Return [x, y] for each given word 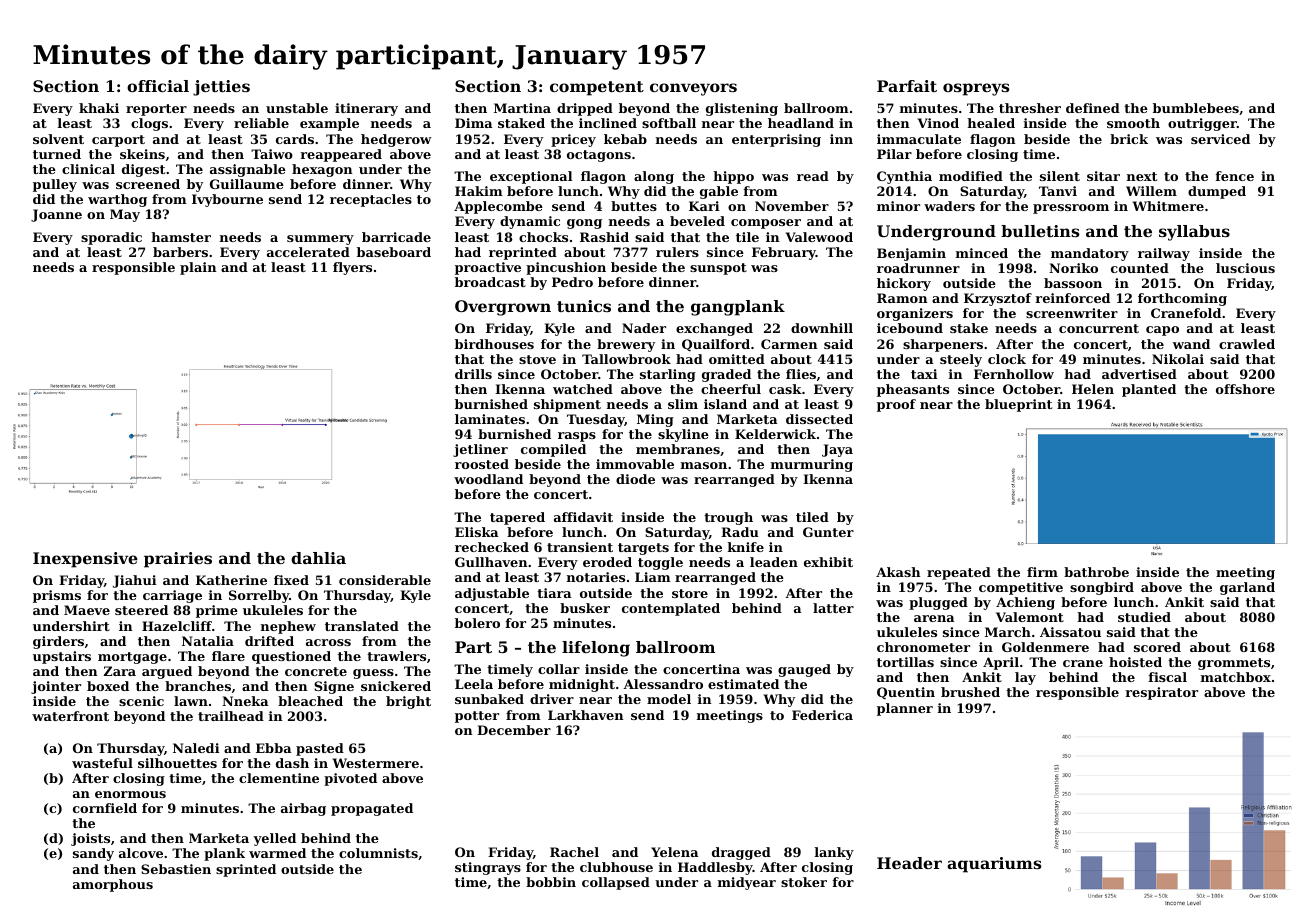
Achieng [1025, 603]
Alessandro [663, 684]
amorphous [113, 885]
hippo [733, 177]
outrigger [1202, 124]
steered [141, 610]
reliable [261, 123]
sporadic [111, 238]
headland [801, 123]
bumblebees [1196, 108]
